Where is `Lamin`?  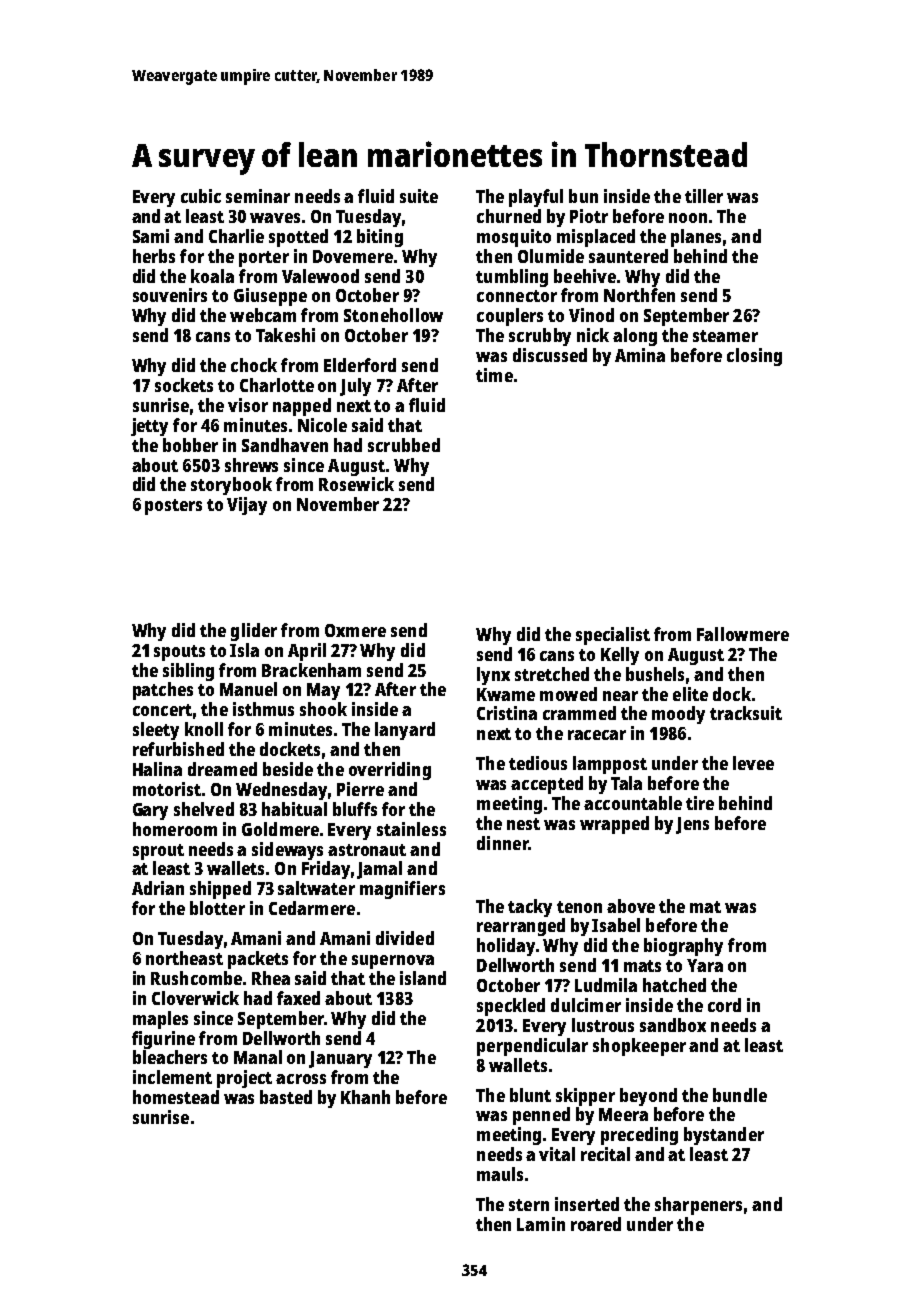
Lamin is located at coordinates (541, 1224).
